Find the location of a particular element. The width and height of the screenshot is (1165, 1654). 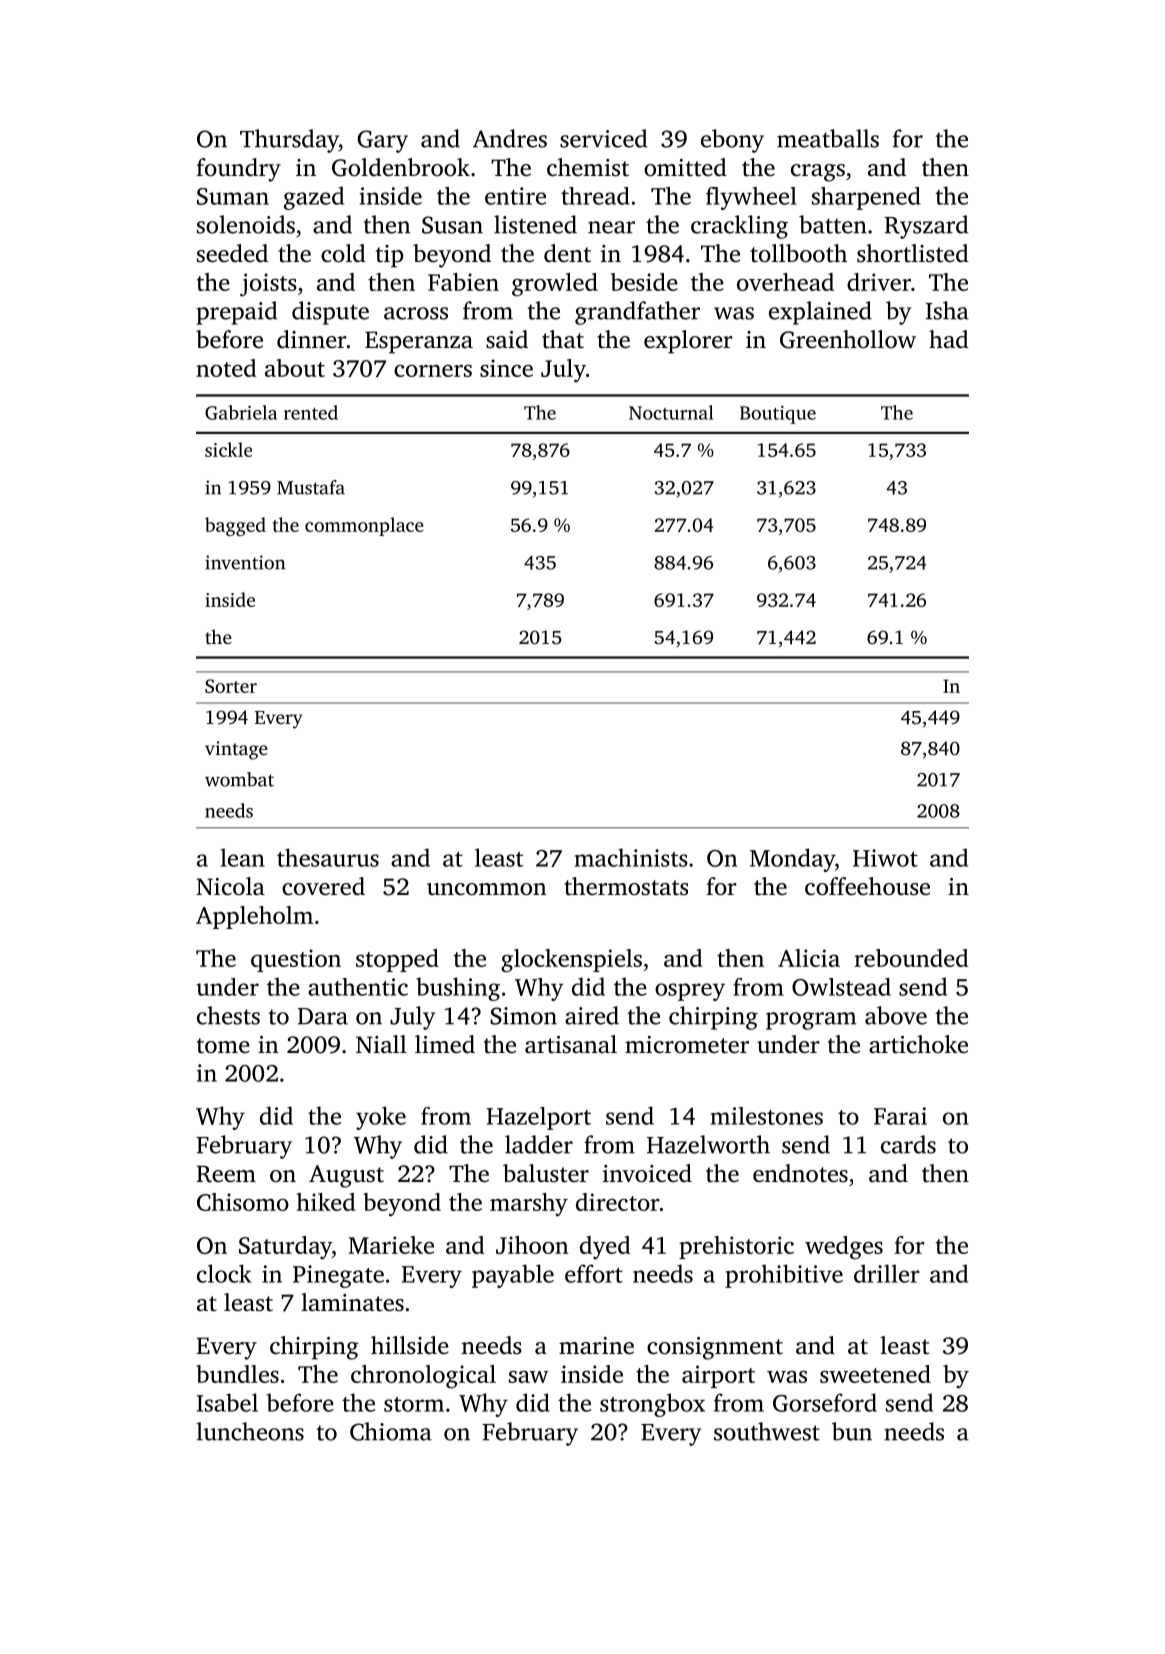

Monday is located at coordinates (792, 860).
